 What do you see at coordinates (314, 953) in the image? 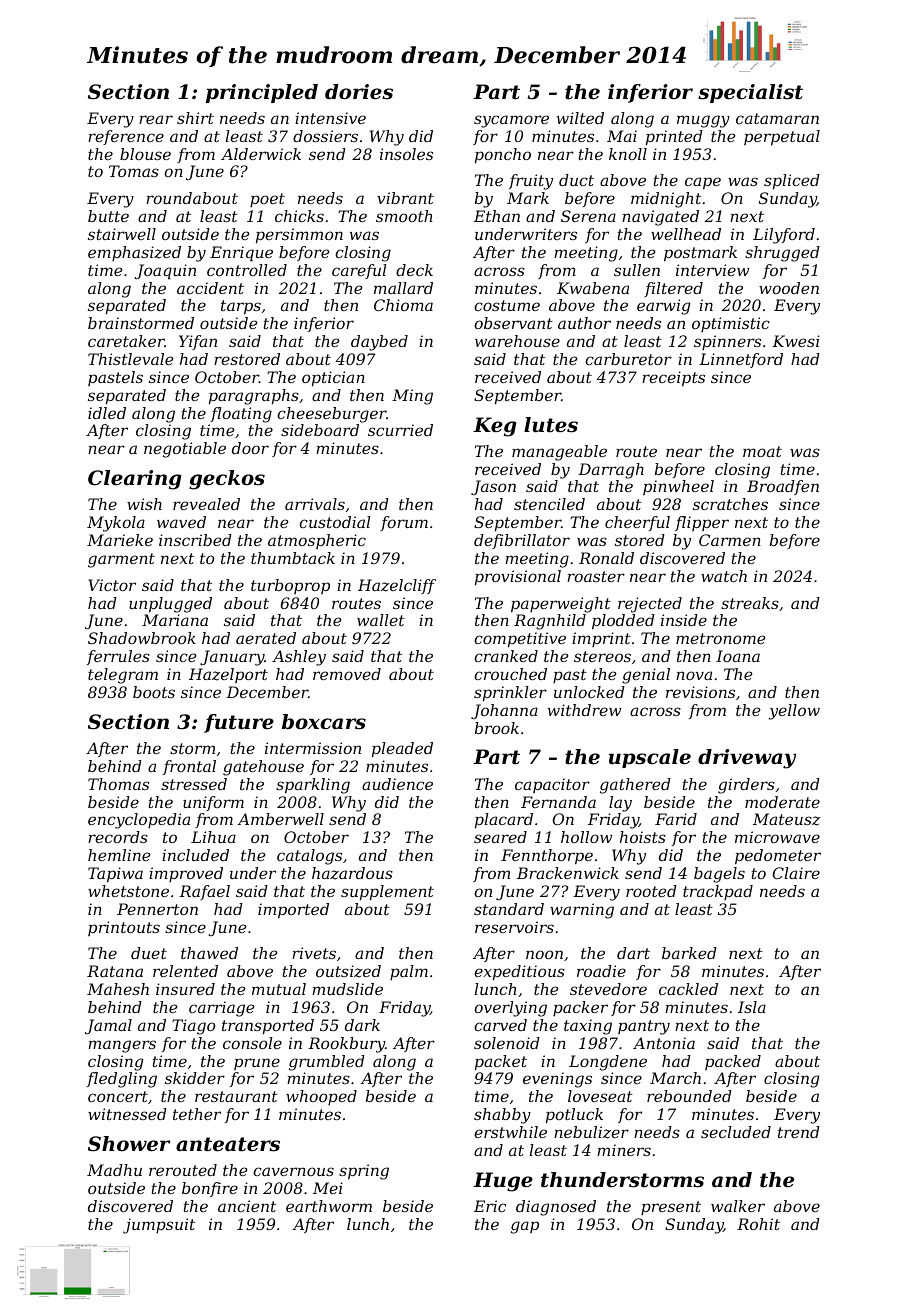
I see `rivets` at bounding box center [314, 953].
